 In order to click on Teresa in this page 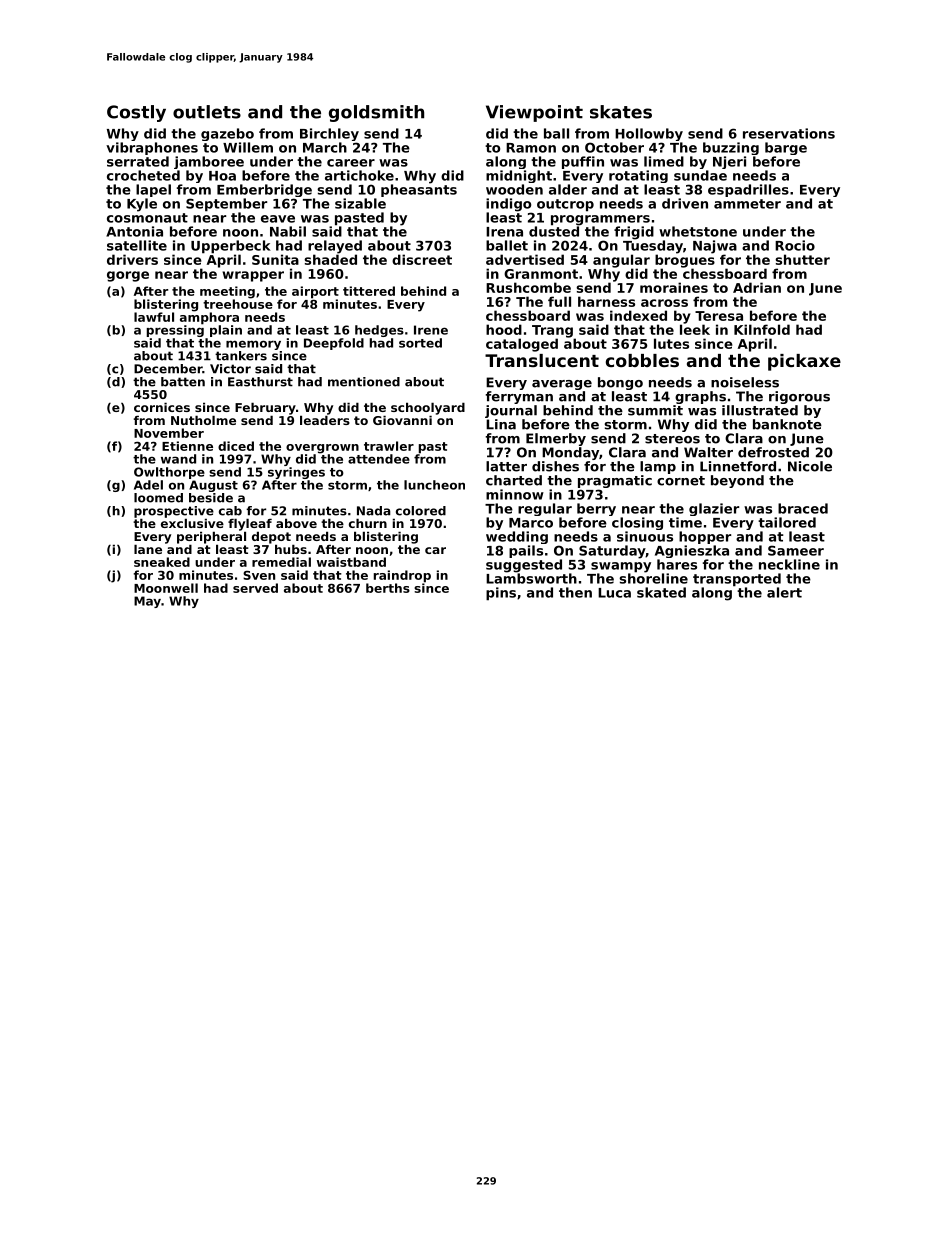, I will do `click(719, 316)`.
